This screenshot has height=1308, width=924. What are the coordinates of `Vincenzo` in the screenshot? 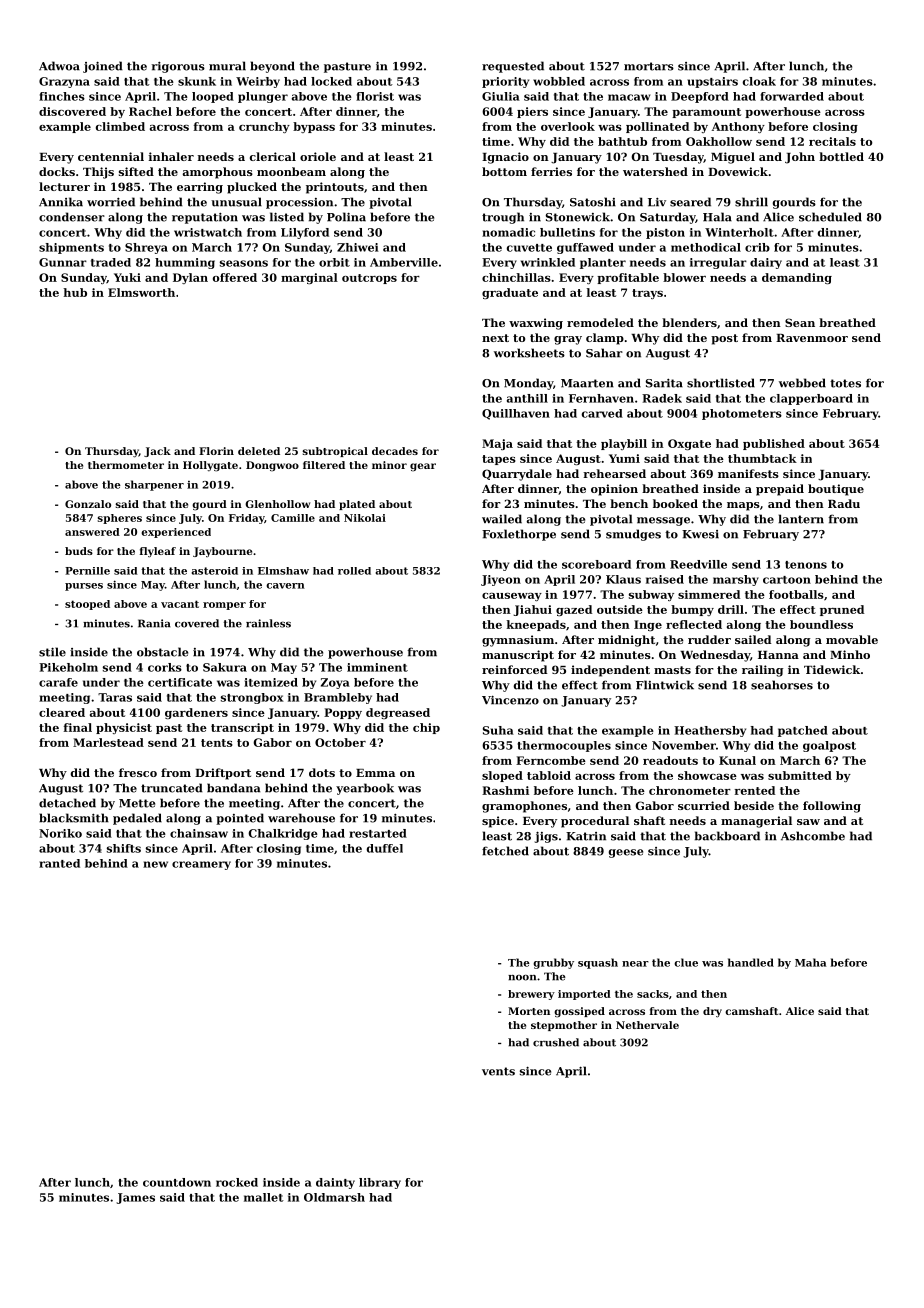 It's located at (510, 700).
